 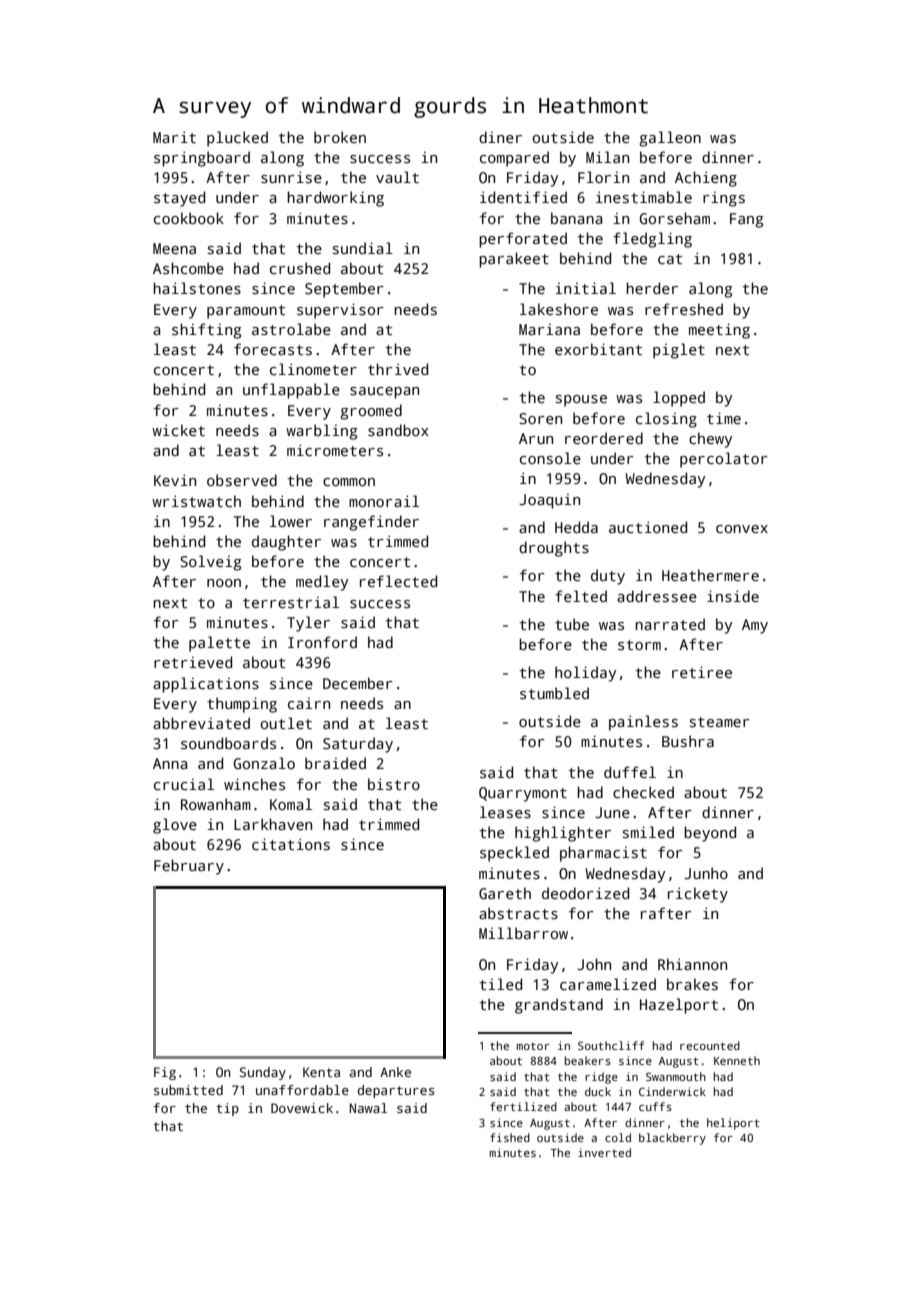 I want to click on steamer, so click(x=720, y=722).
